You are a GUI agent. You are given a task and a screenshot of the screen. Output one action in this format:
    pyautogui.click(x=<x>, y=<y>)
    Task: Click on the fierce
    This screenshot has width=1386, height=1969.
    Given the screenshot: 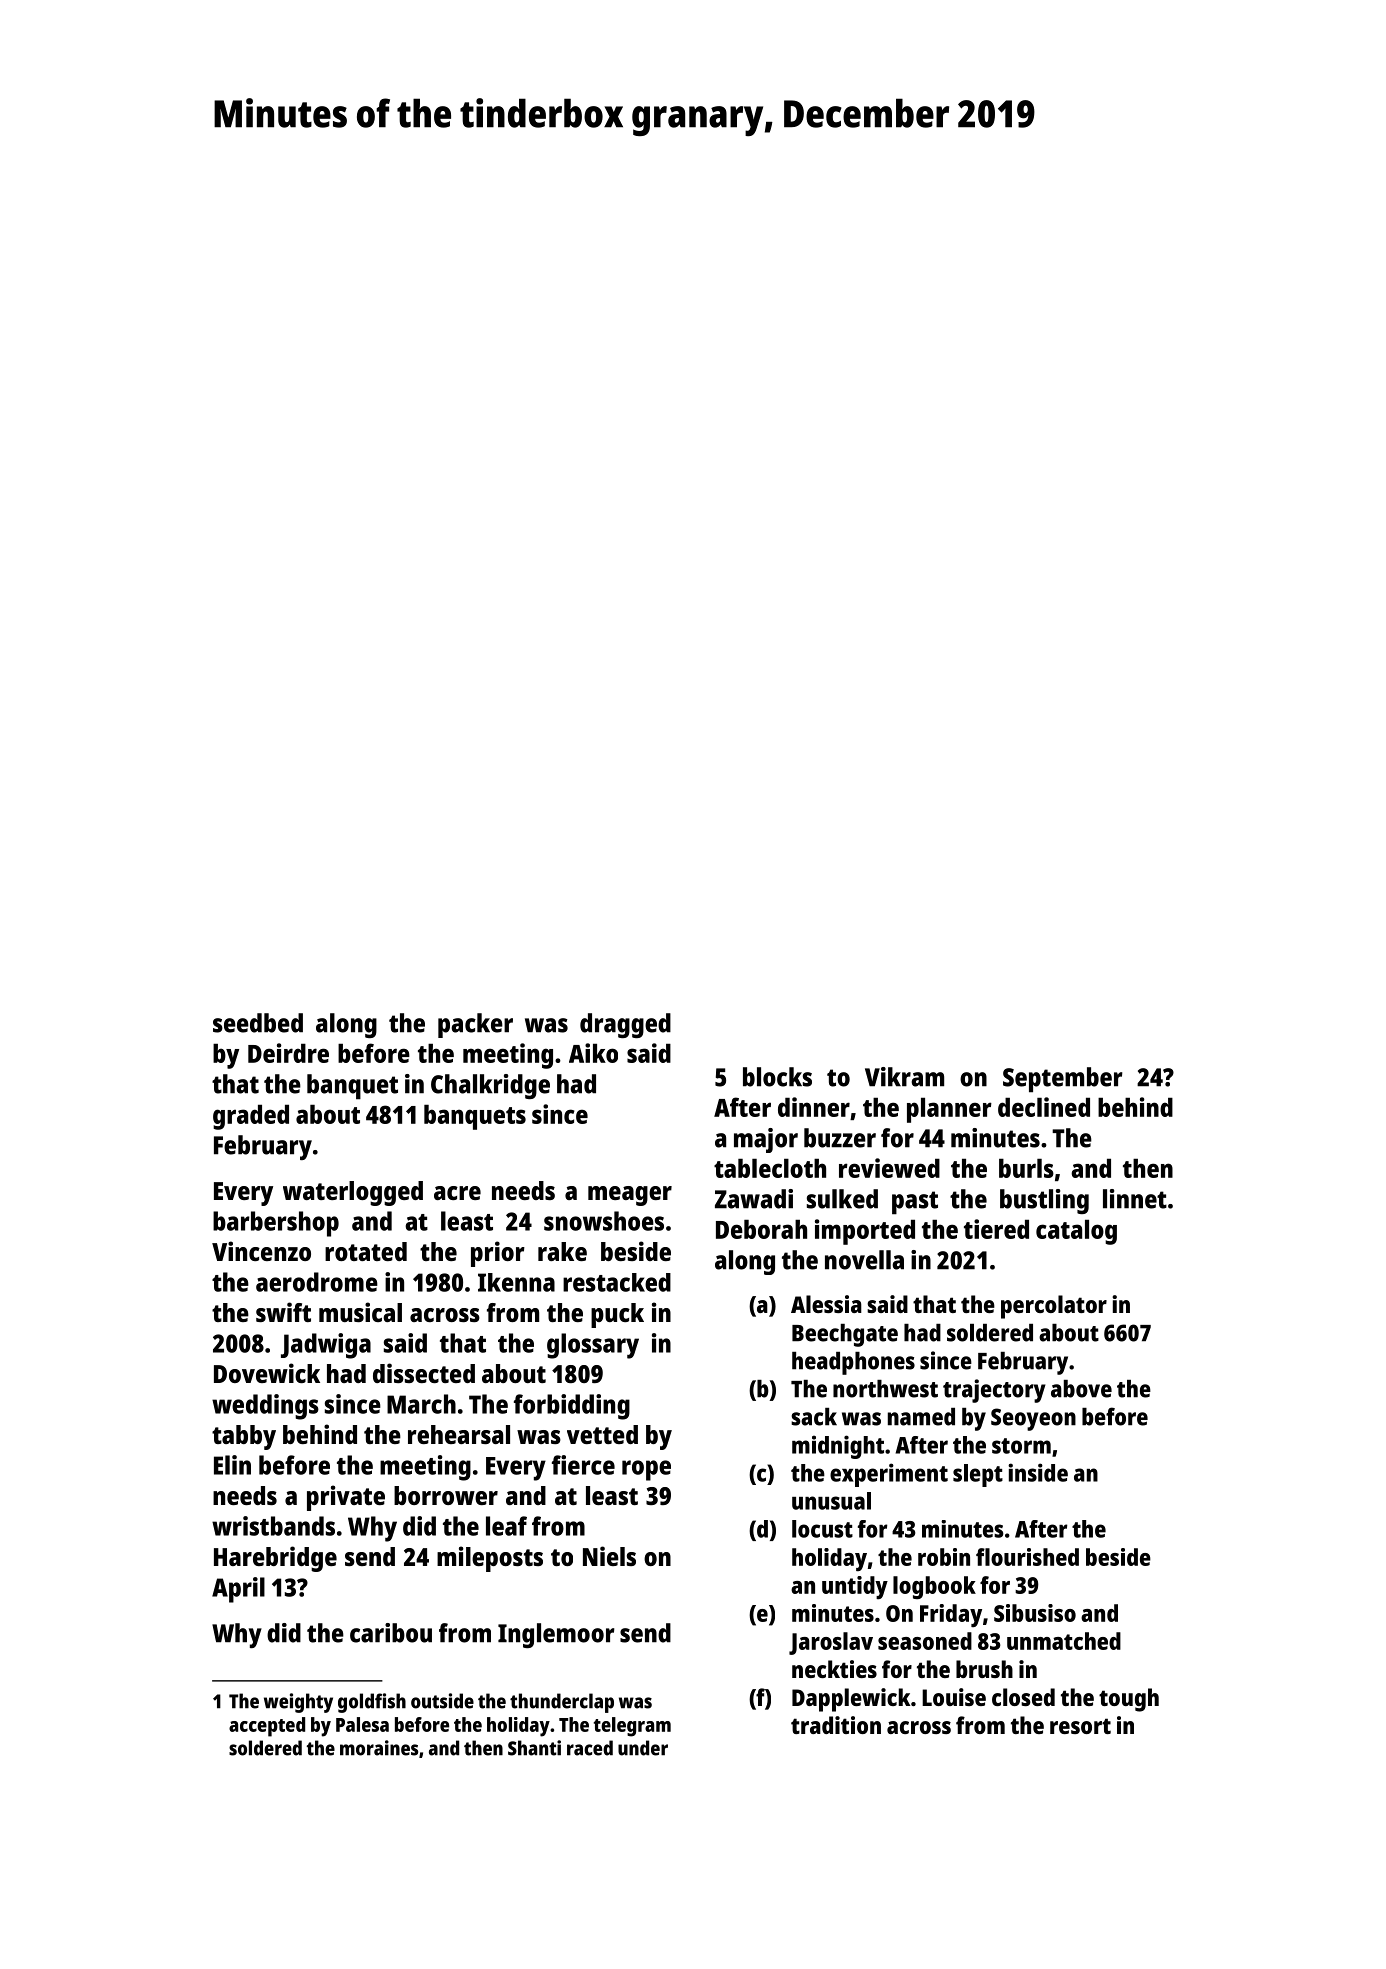 What is the action you would take?
    pyautogui.click(x=583, y=1465)
